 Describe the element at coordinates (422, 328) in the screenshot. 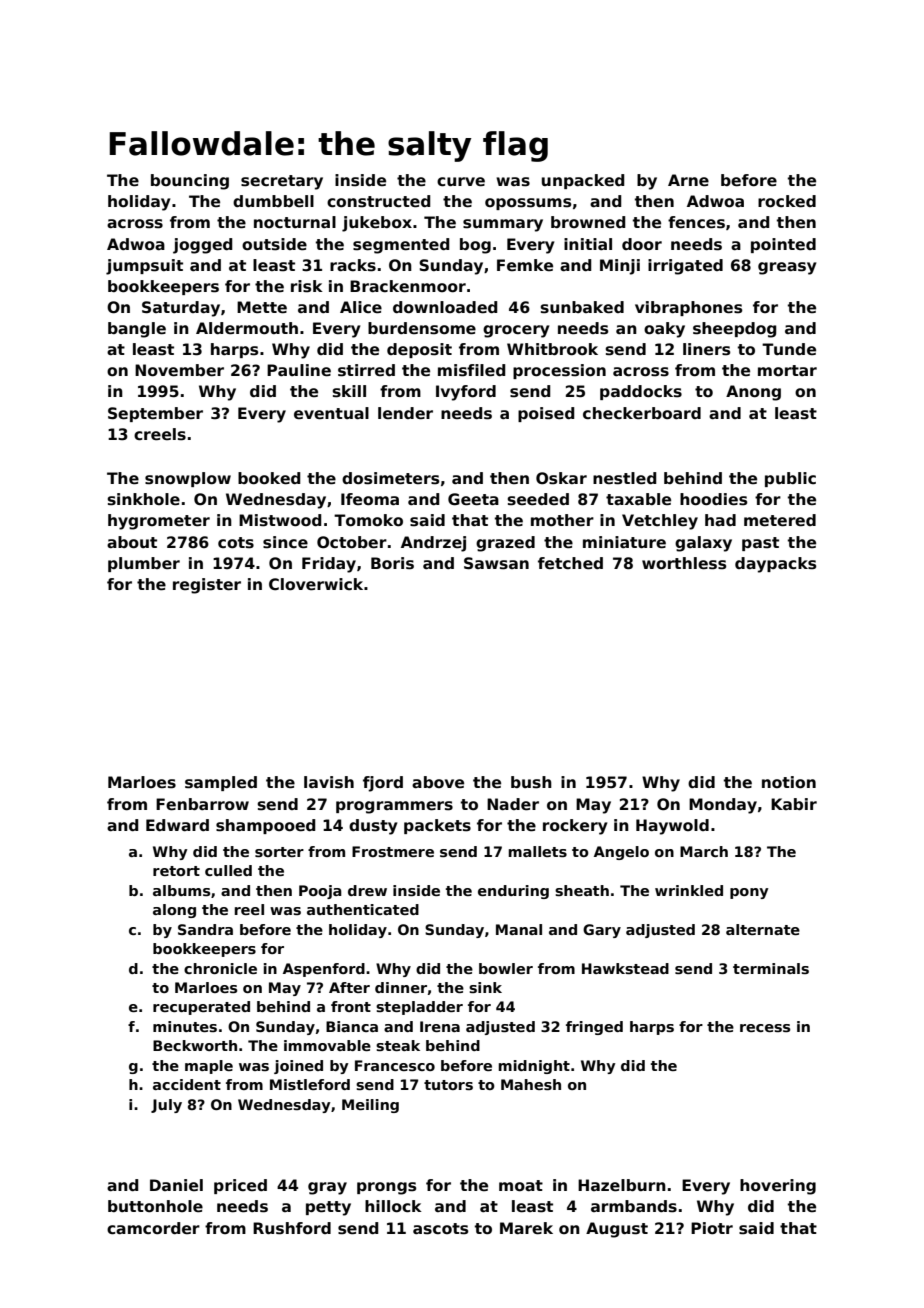

I see `burdensome` at that location.
